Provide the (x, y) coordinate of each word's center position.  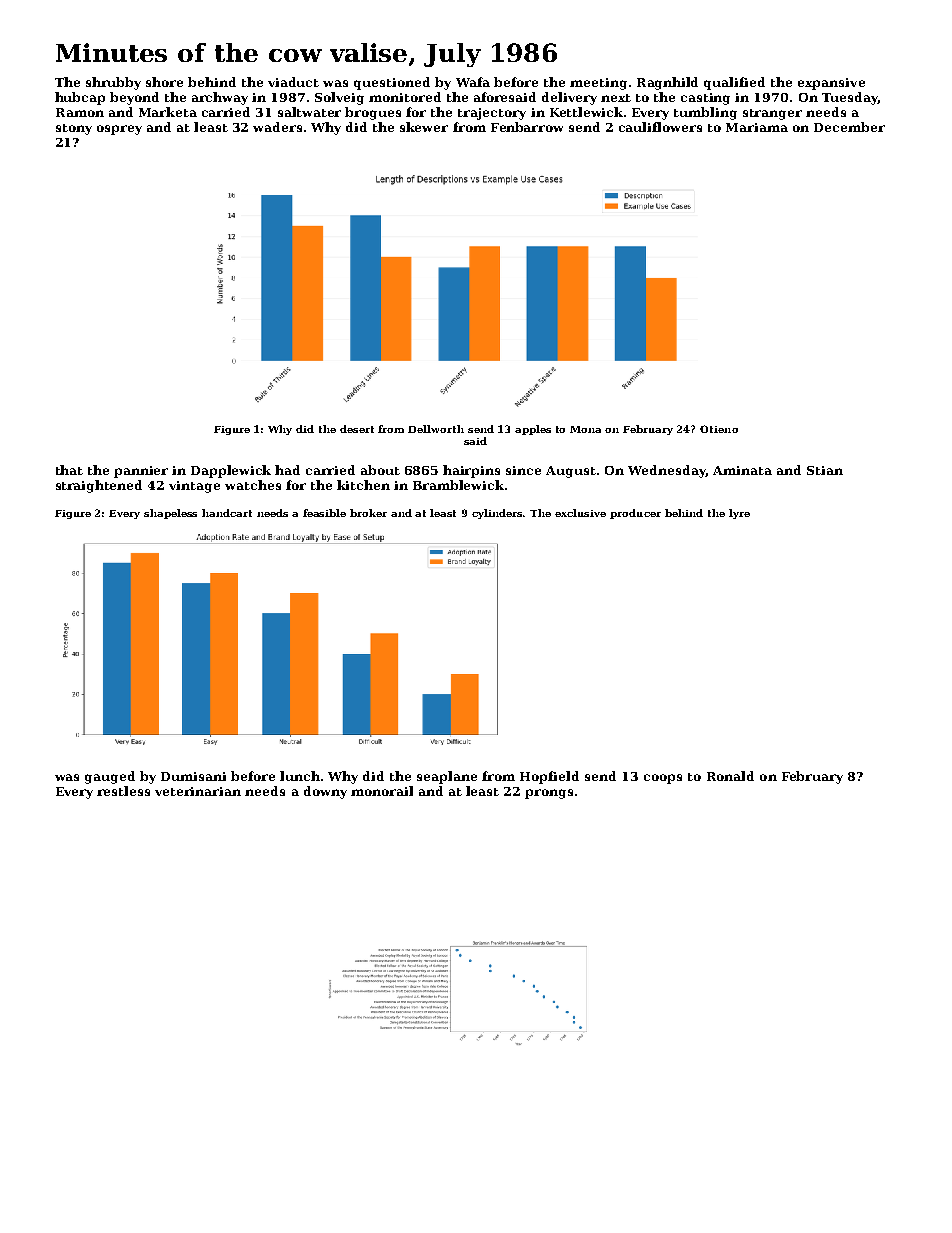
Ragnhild (667, 83)
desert (357, 429)
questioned (392, 83)
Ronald (730, 776)
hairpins (471, 471)
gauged (110, 777)
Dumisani (193, 776)
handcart (227, 513)
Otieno (719, 429)
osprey (119, 130)
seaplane (447, 777)
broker (368, 513)
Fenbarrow (527, 127)
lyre (739, 514)
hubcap (80, 98)
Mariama (757, 127)
